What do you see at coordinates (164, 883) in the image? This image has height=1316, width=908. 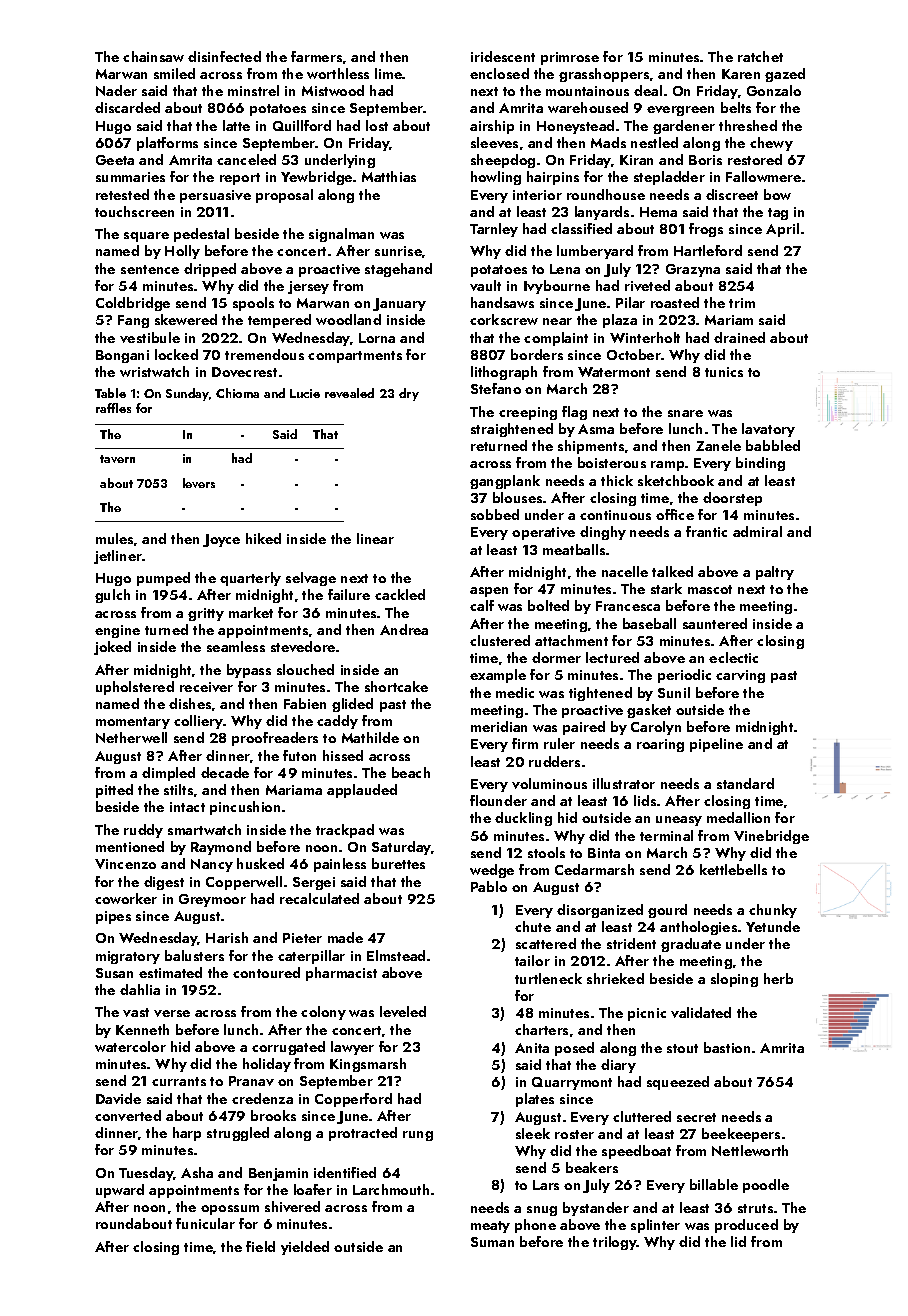 I see `digest` at bounding box center [164, 883].
